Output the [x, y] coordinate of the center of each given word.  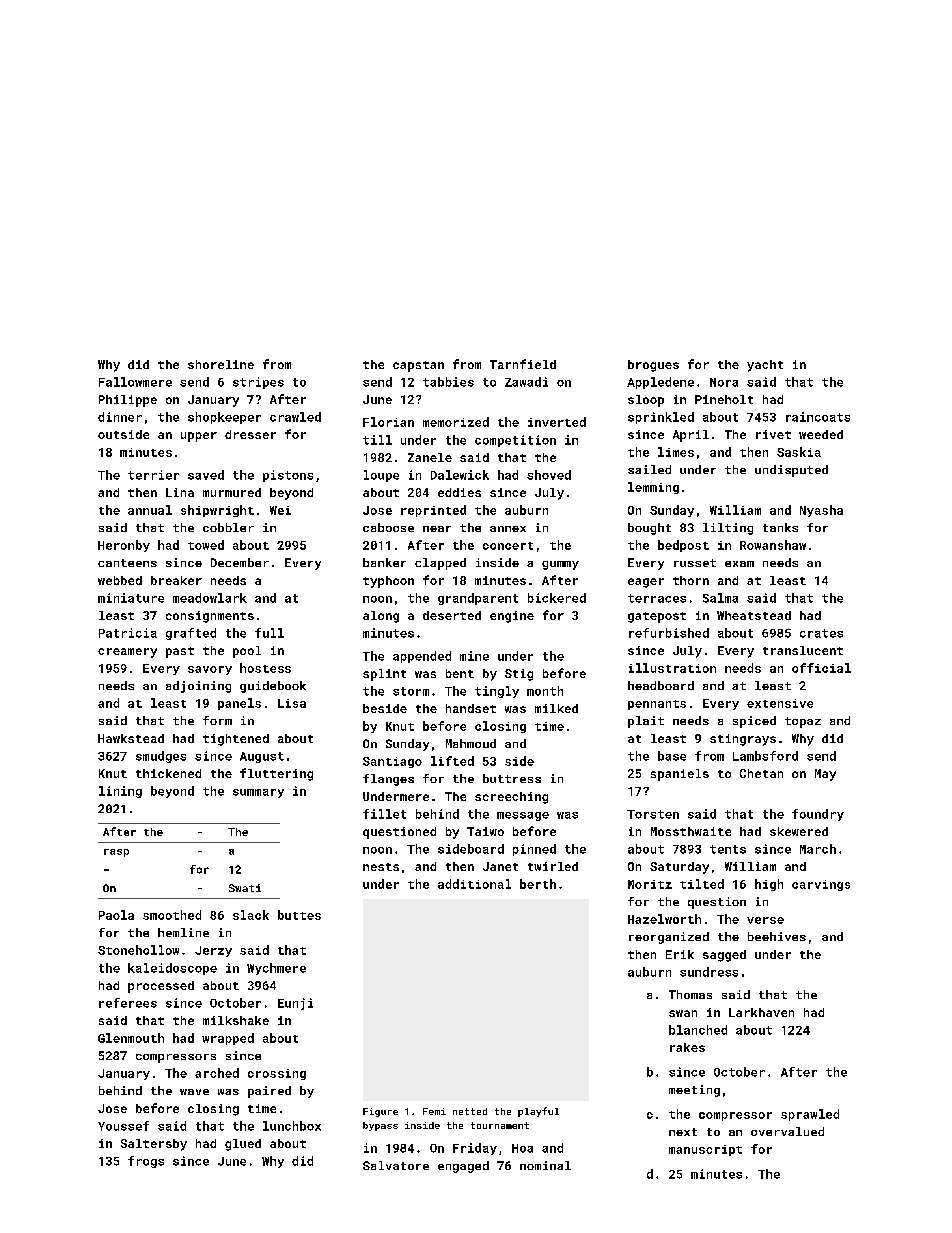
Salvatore [396, 1165]
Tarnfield [523, 364]
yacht [765, 366]
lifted [452, 761]
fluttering [276, 774]
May [825, 775]
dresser [250, 434]
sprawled [810, 1115]
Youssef [123, 1126]
